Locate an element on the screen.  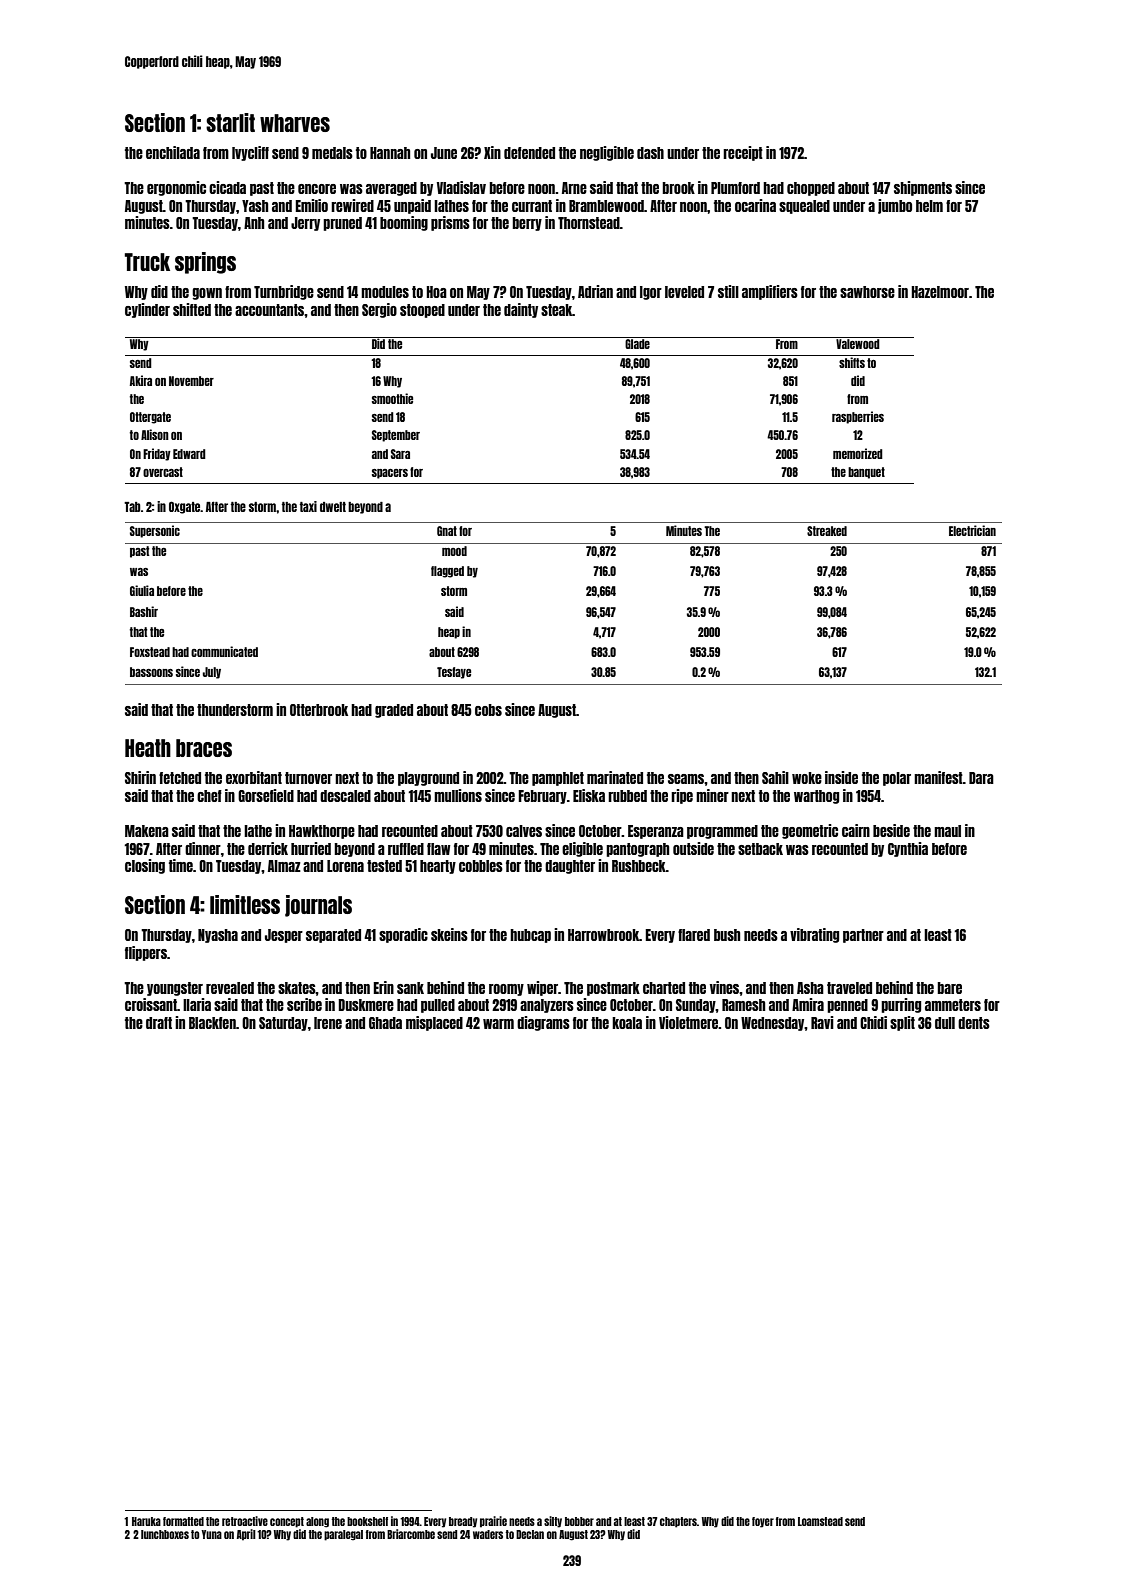
Loamstead is located at coordinates (820, 1521).
